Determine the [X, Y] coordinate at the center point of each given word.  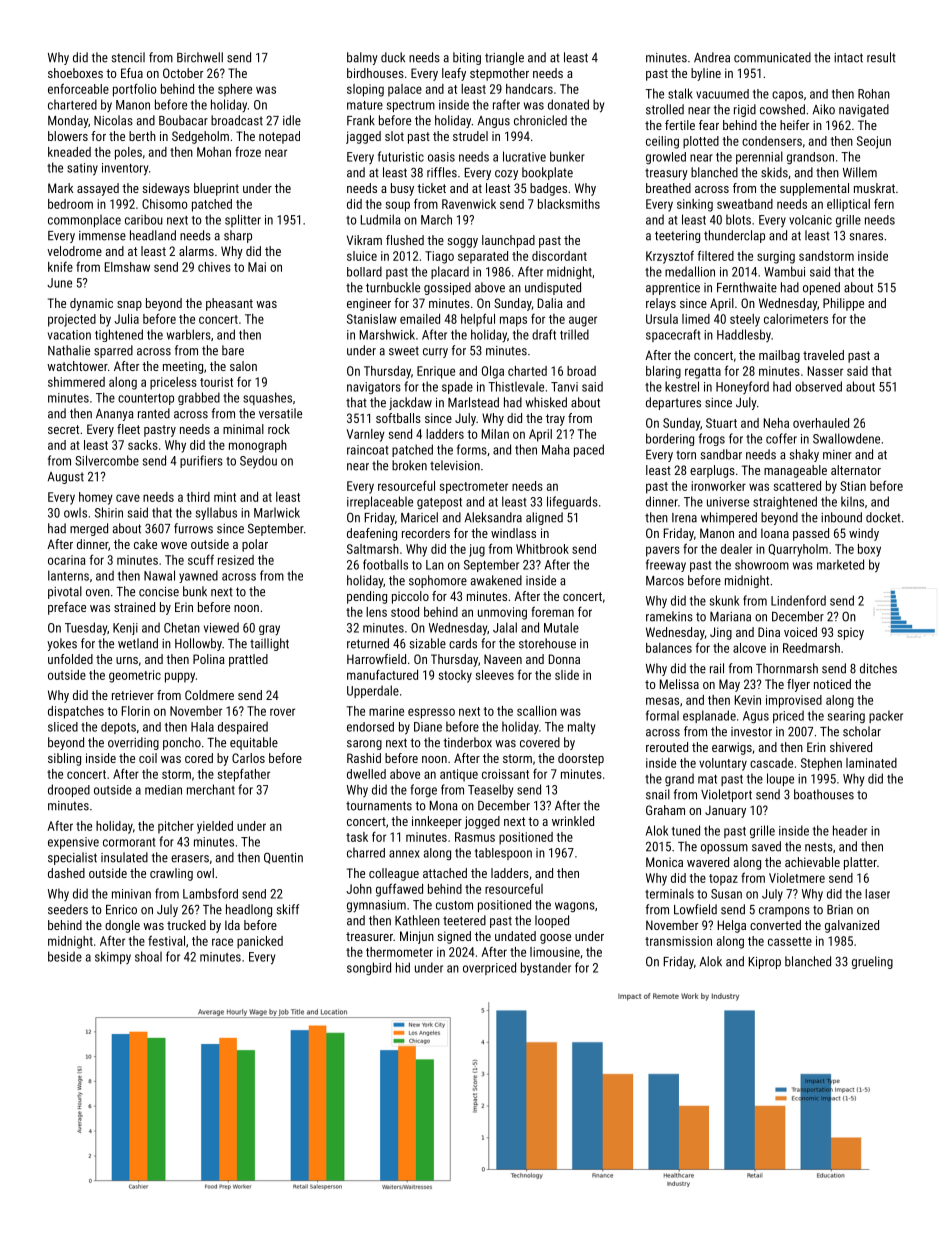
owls [75, 513]
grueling [872, 962]
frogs [712, 439]
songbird [369, 968]
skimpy [113, 957]
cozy [506, 175]
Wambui [784, 271]
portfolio [135, 90]
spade [457, 387]
